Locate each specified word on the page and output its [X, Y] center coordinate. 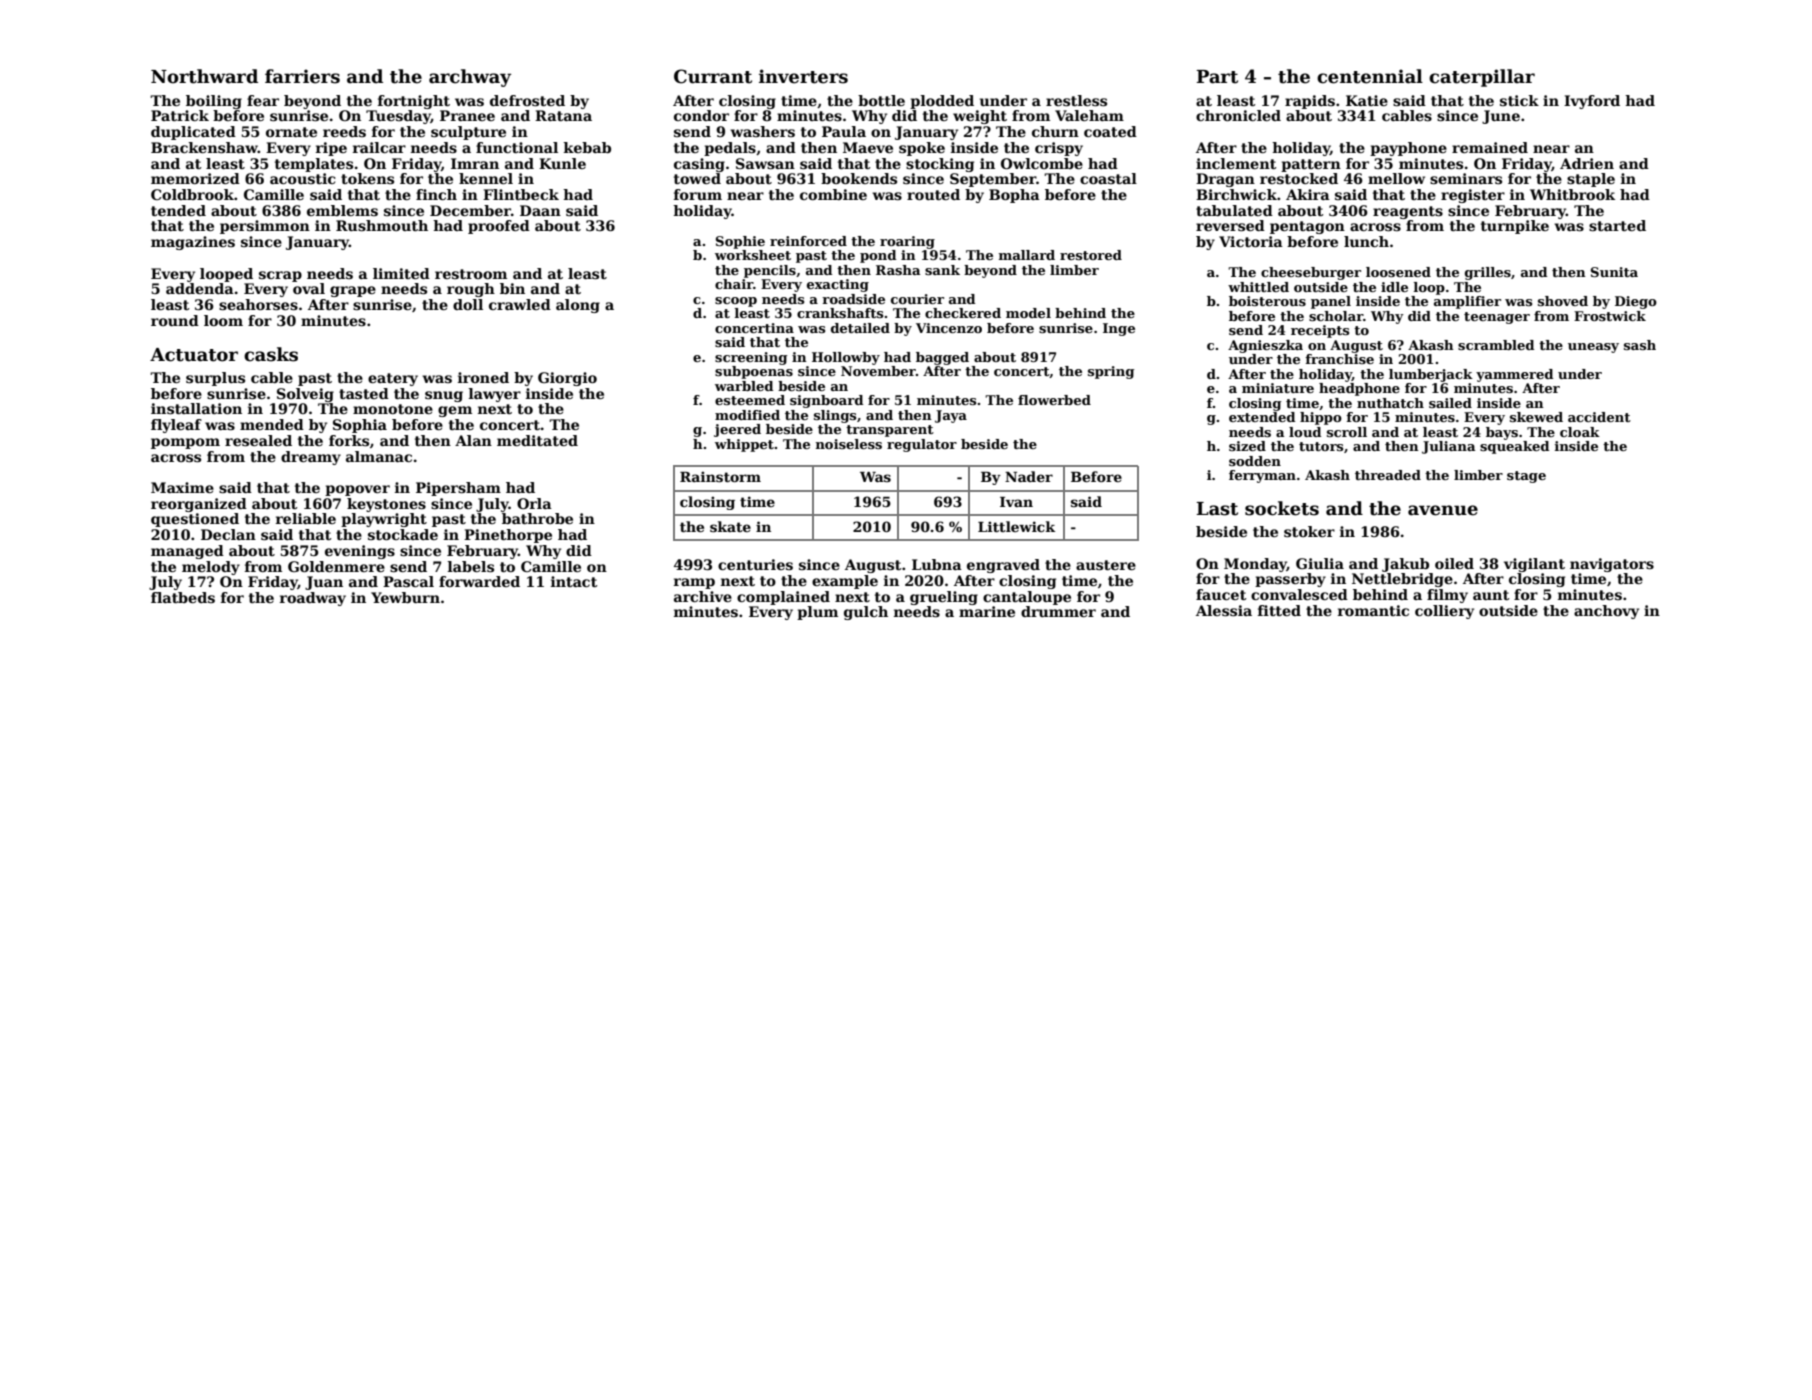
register [1473, 196]
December [470, 210]
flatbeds [183, 597]
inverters [803, 76]
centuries [755, 564]
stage [1526, 477]
